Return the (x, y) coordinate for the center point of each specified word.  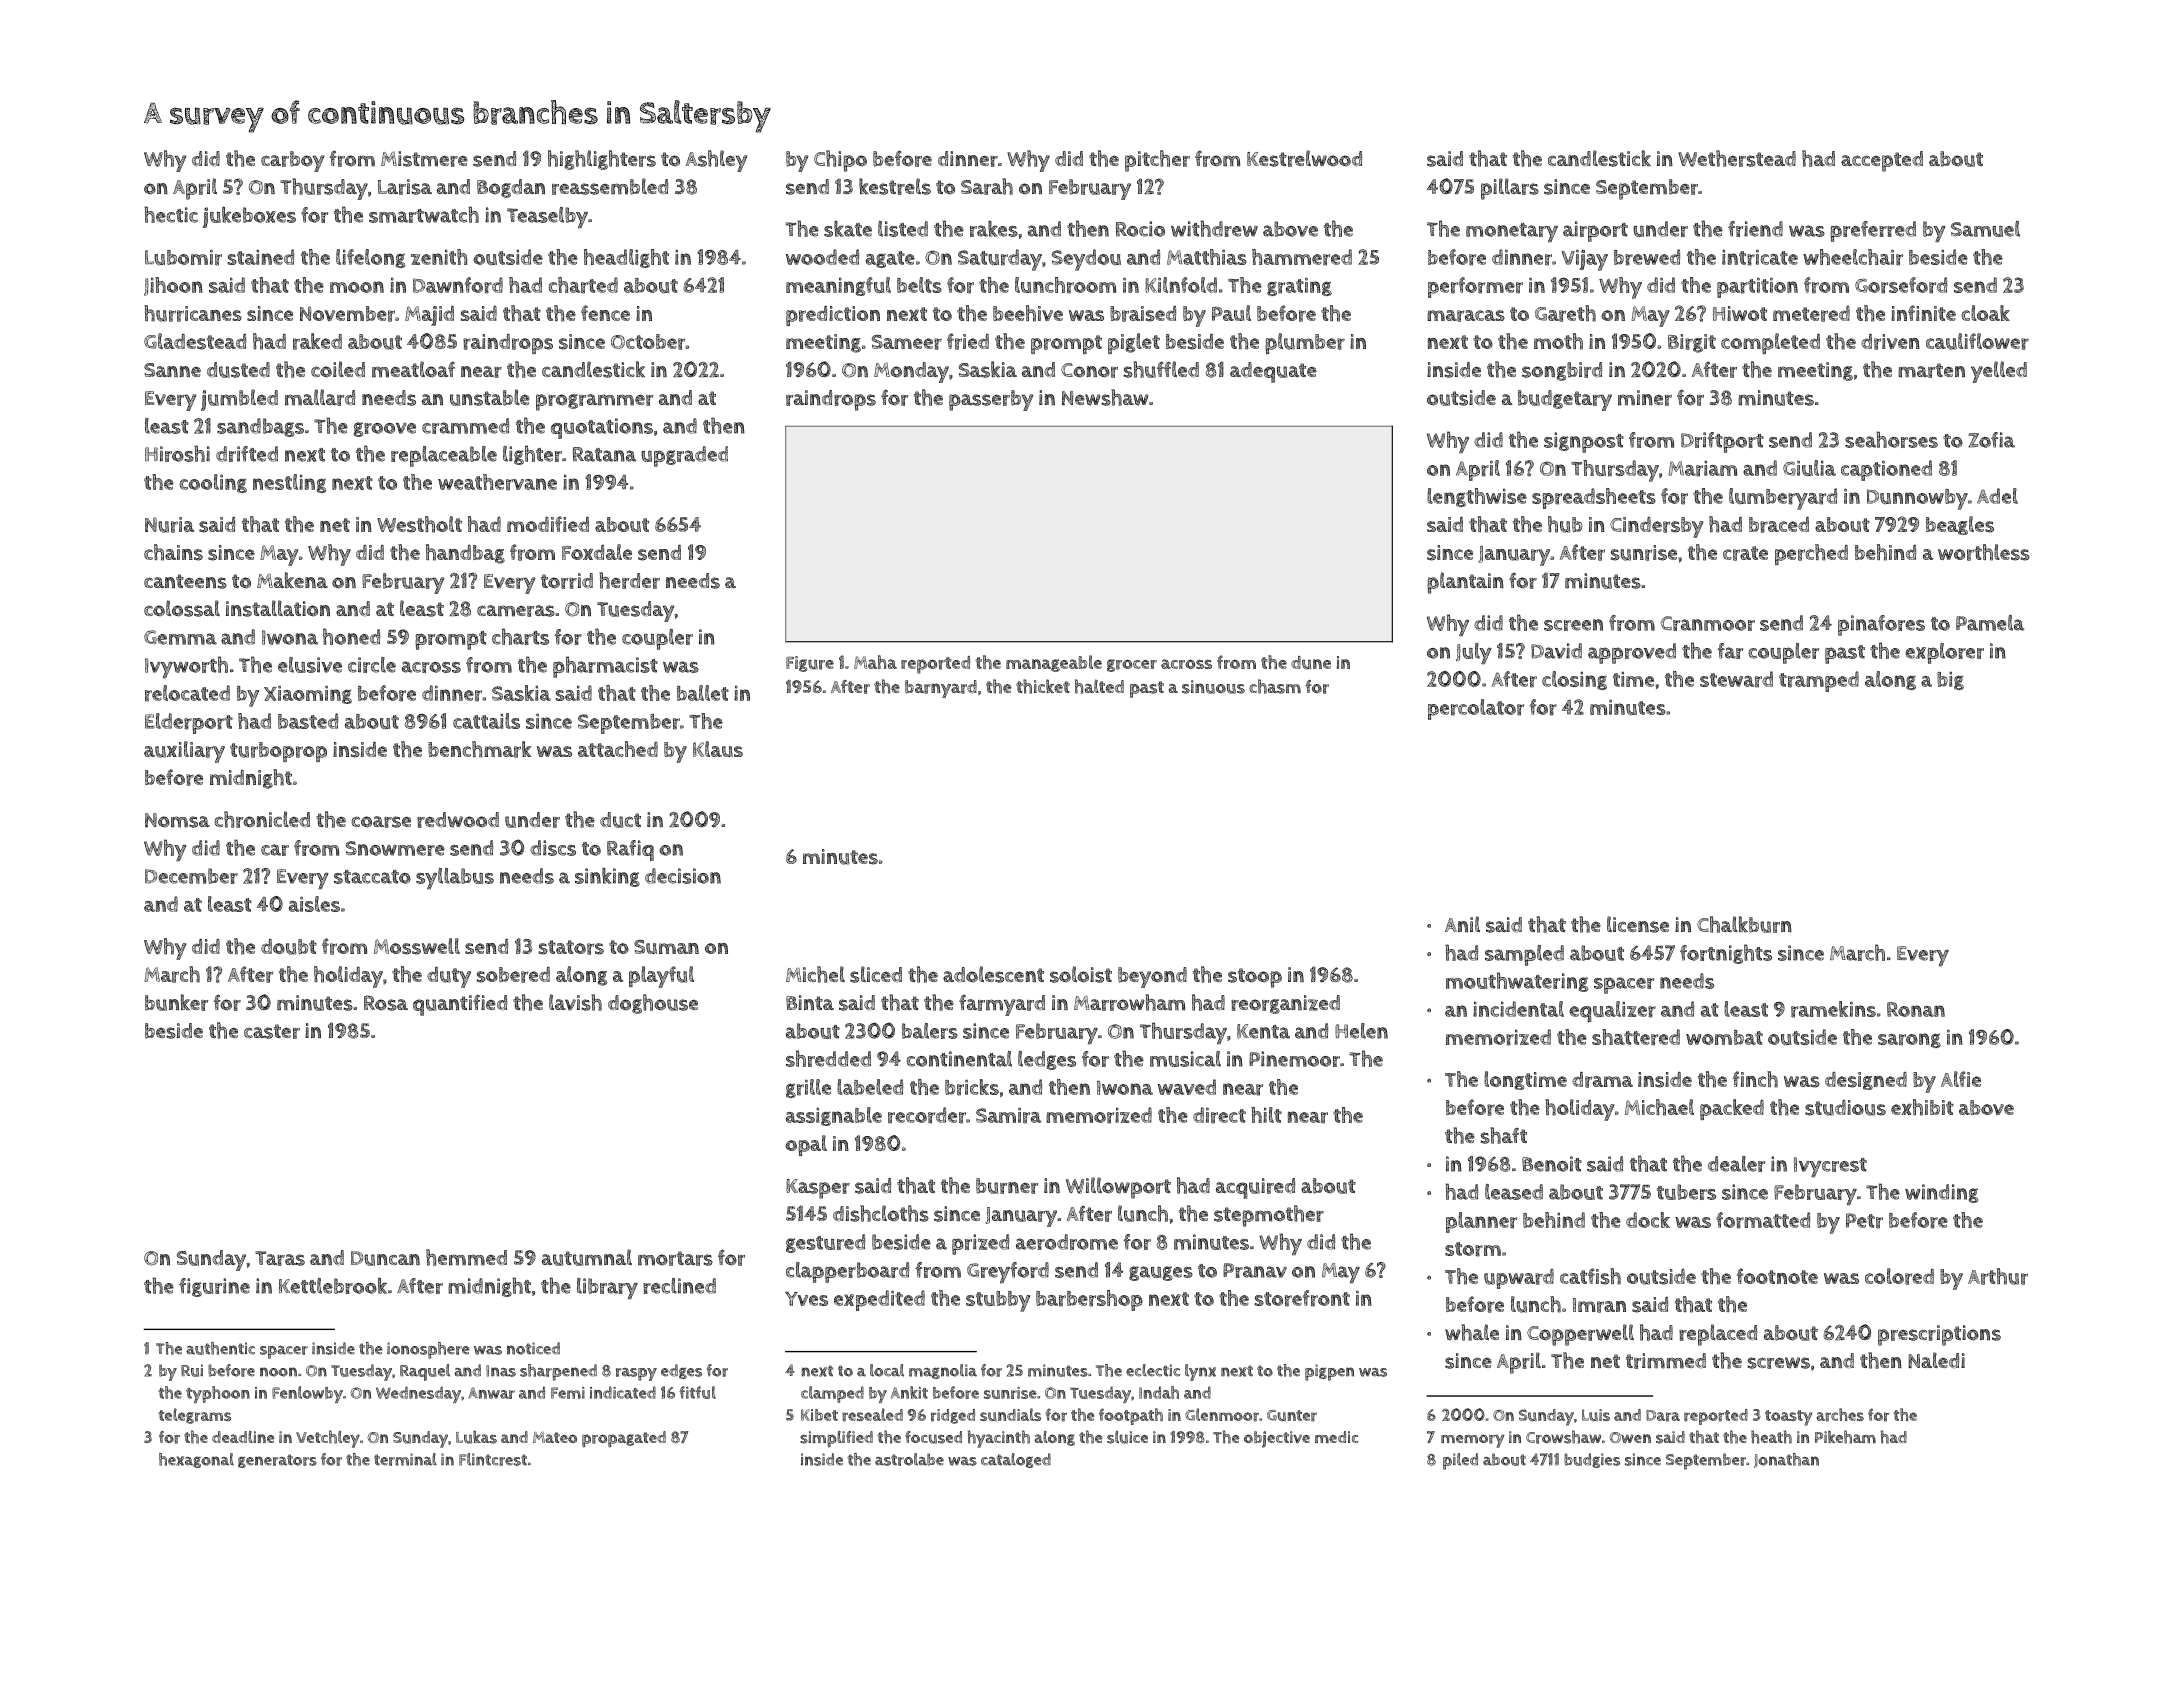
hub (1565, 524)
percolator (1476, 709)
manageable (1054, 663)
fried (968, 341)
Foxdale (597, 552)
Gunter (1292, 1416)
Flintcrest (493, 1459)
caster (272, 1031)
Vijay (1584, 260)
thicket (1043, 686)
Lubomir (183, 257)
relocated (187, 693)
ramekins (1833, 1009)
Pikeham (1845, 1437)
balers (930, 1031)
